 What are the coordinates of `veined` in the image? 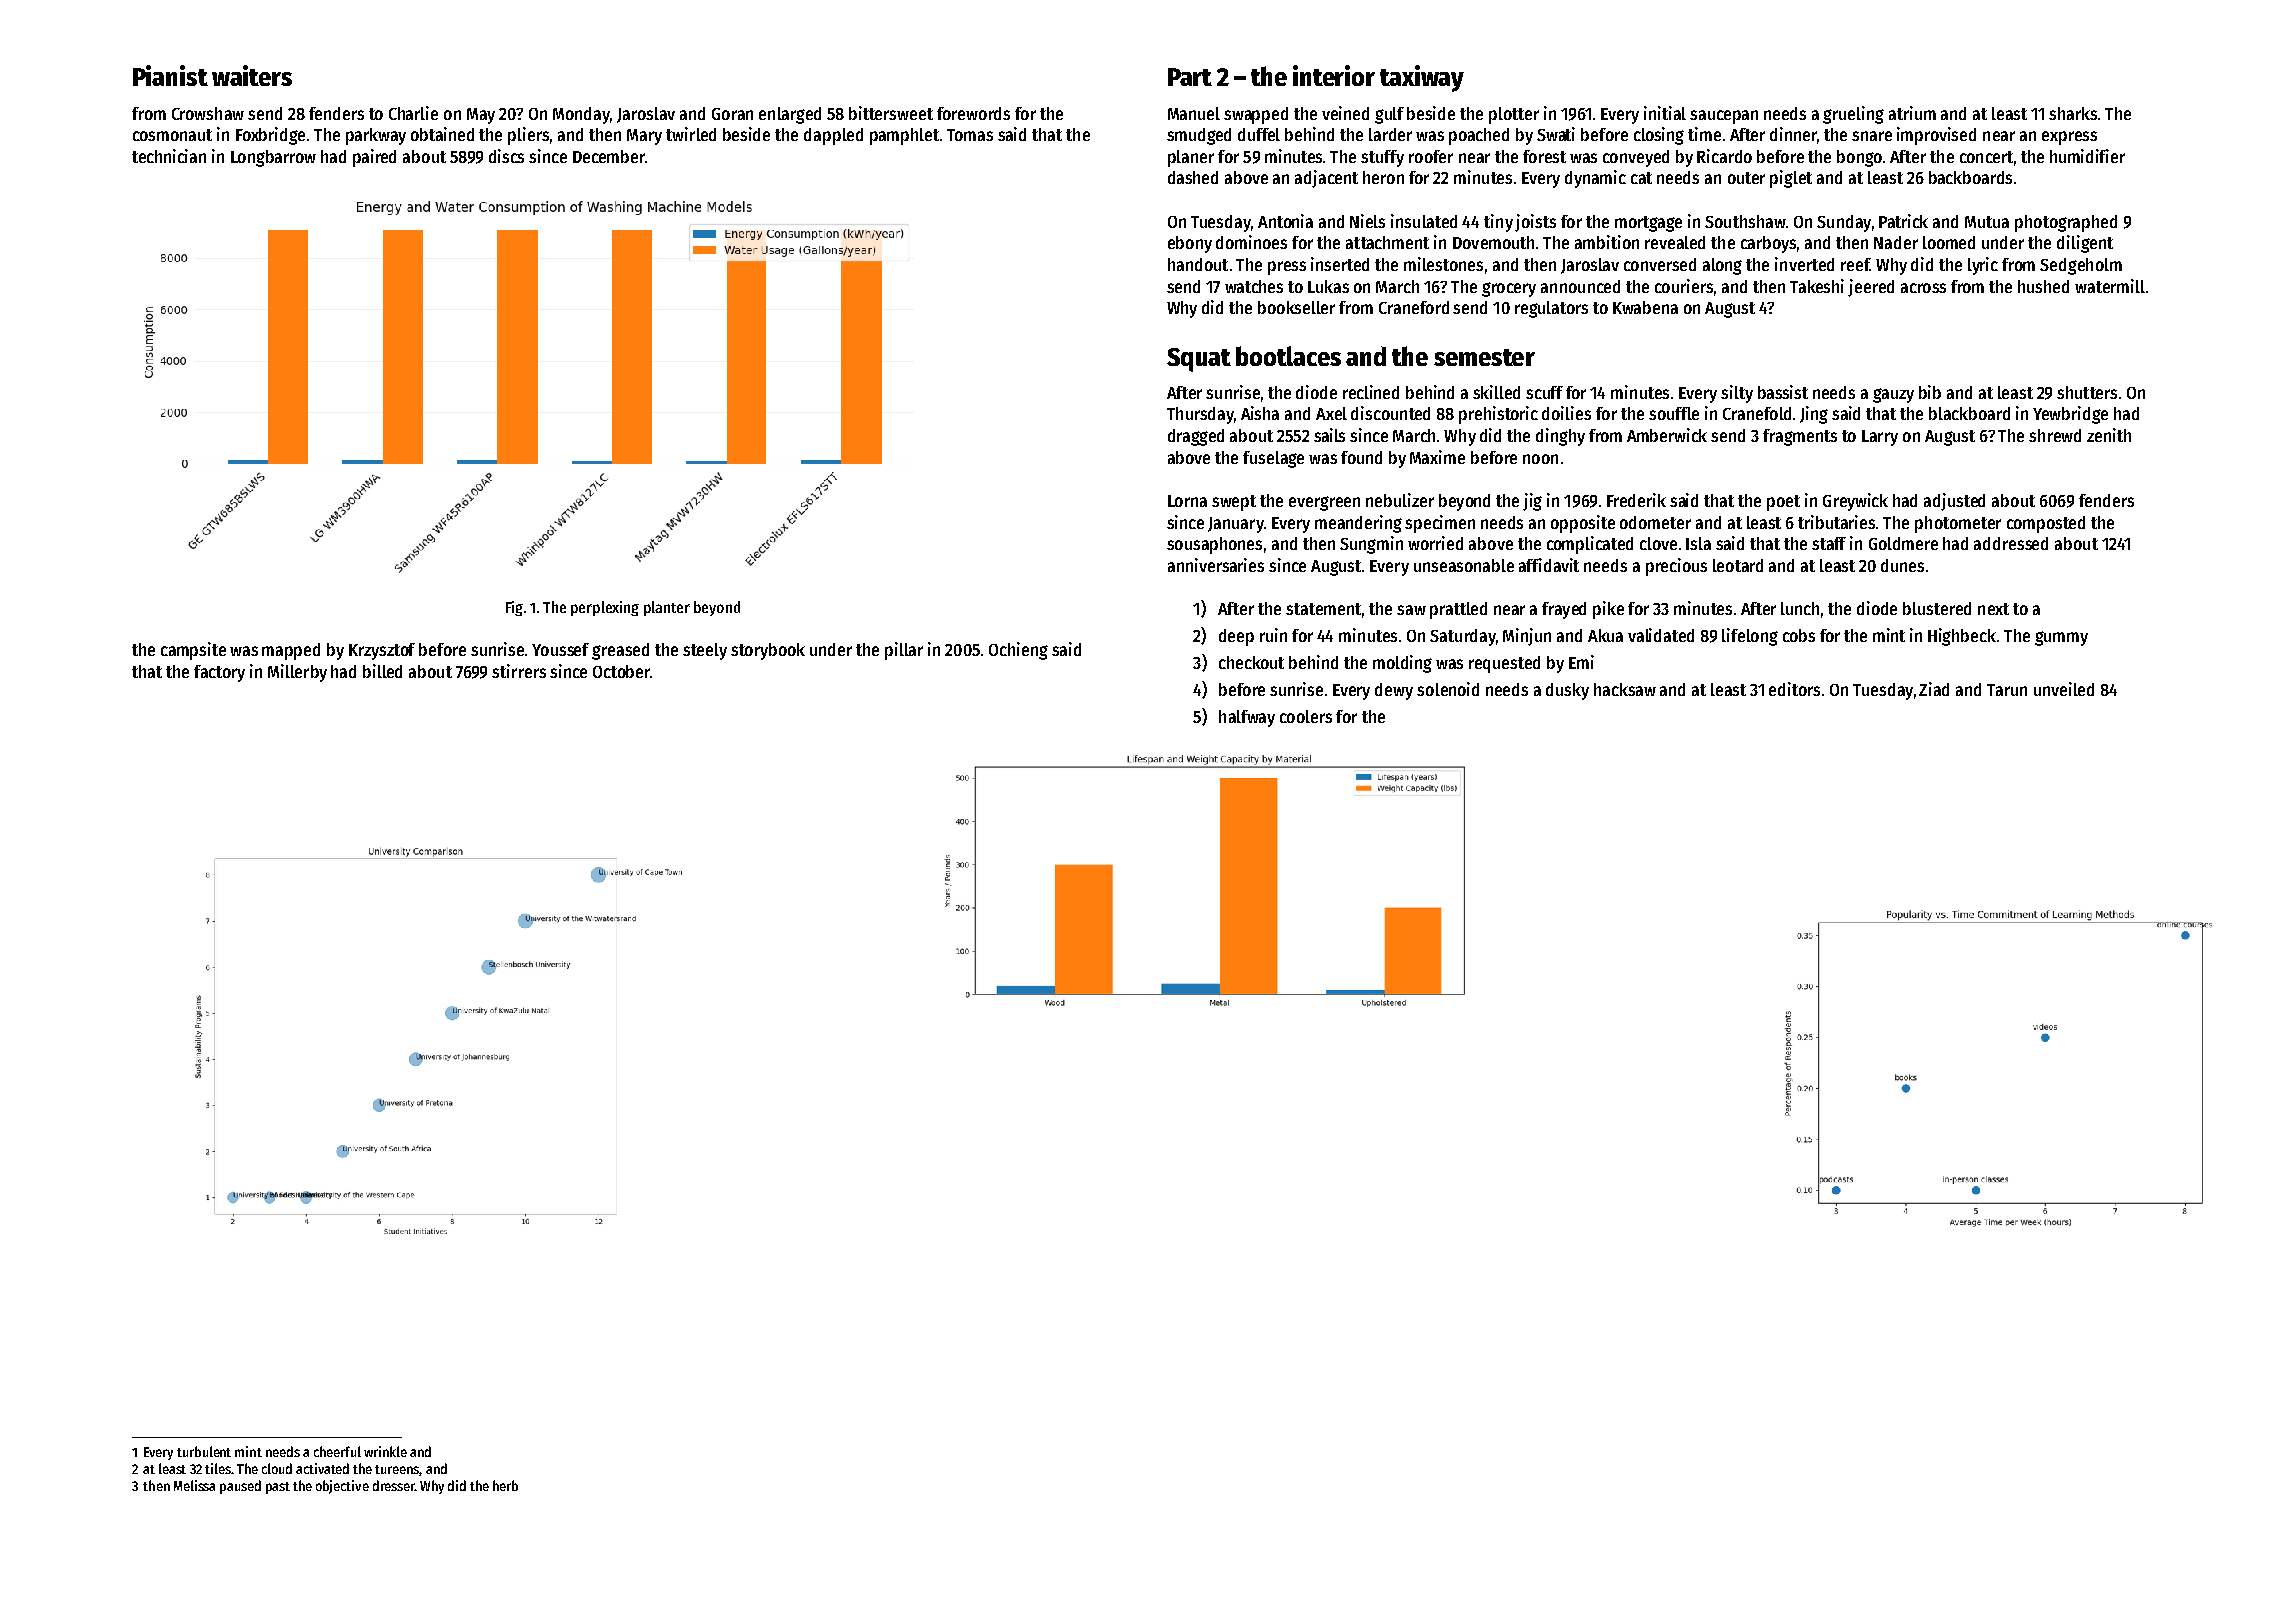 It's located at (1345, 113).
